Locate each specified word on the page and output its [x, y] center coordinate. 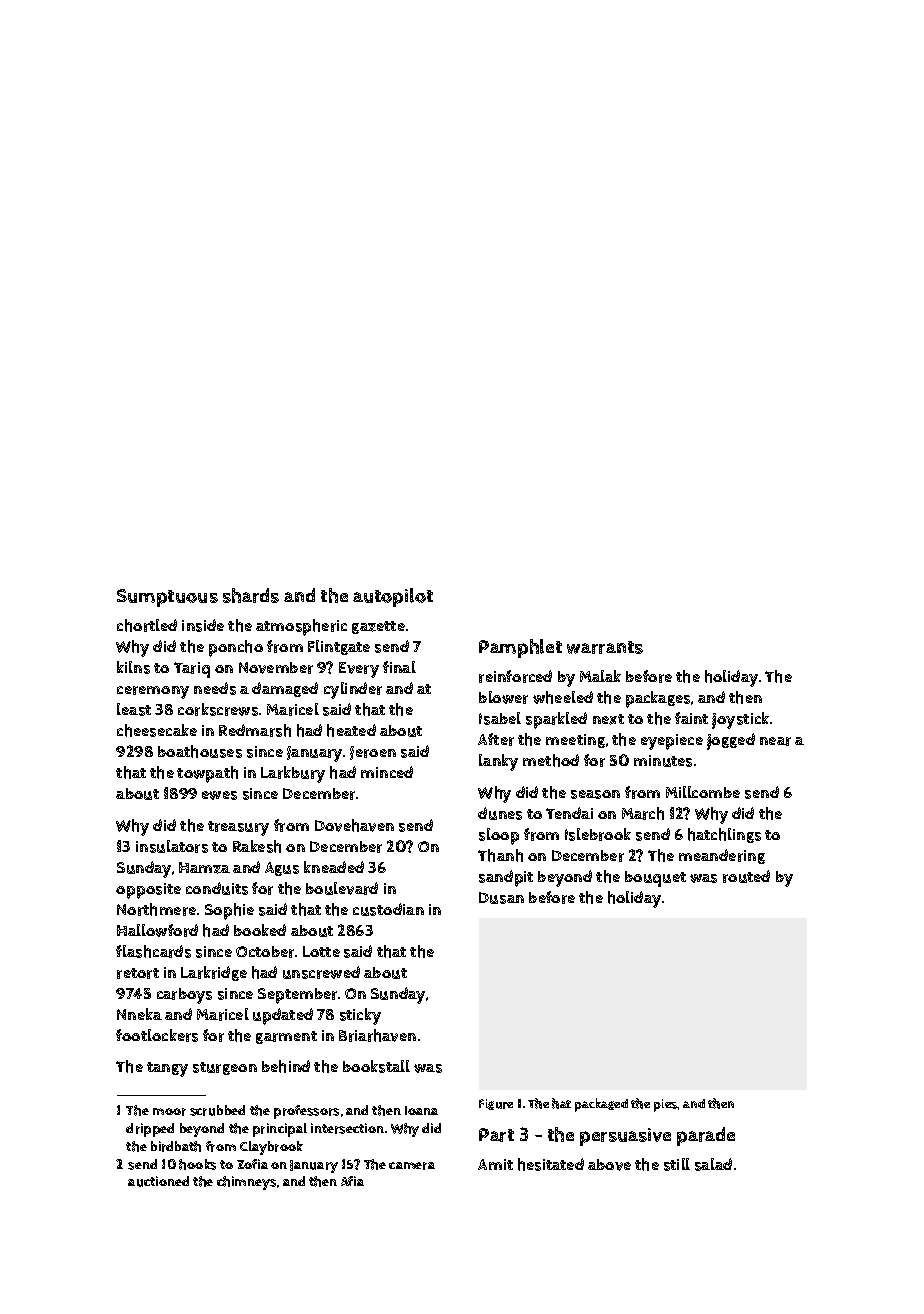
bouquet [655, 879]
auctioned [158, 1181]
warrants [605, 647]
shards [251, 595]
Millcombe [703, 792]
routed [746, 876]
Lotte [321, 951]
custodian [388, 909]
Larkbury [293, 774]
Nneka [139, 1014]
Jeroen [373, 753]
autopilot [393, 597]
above [609, 1165]
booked [260, 930]
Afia [352, 1181]
